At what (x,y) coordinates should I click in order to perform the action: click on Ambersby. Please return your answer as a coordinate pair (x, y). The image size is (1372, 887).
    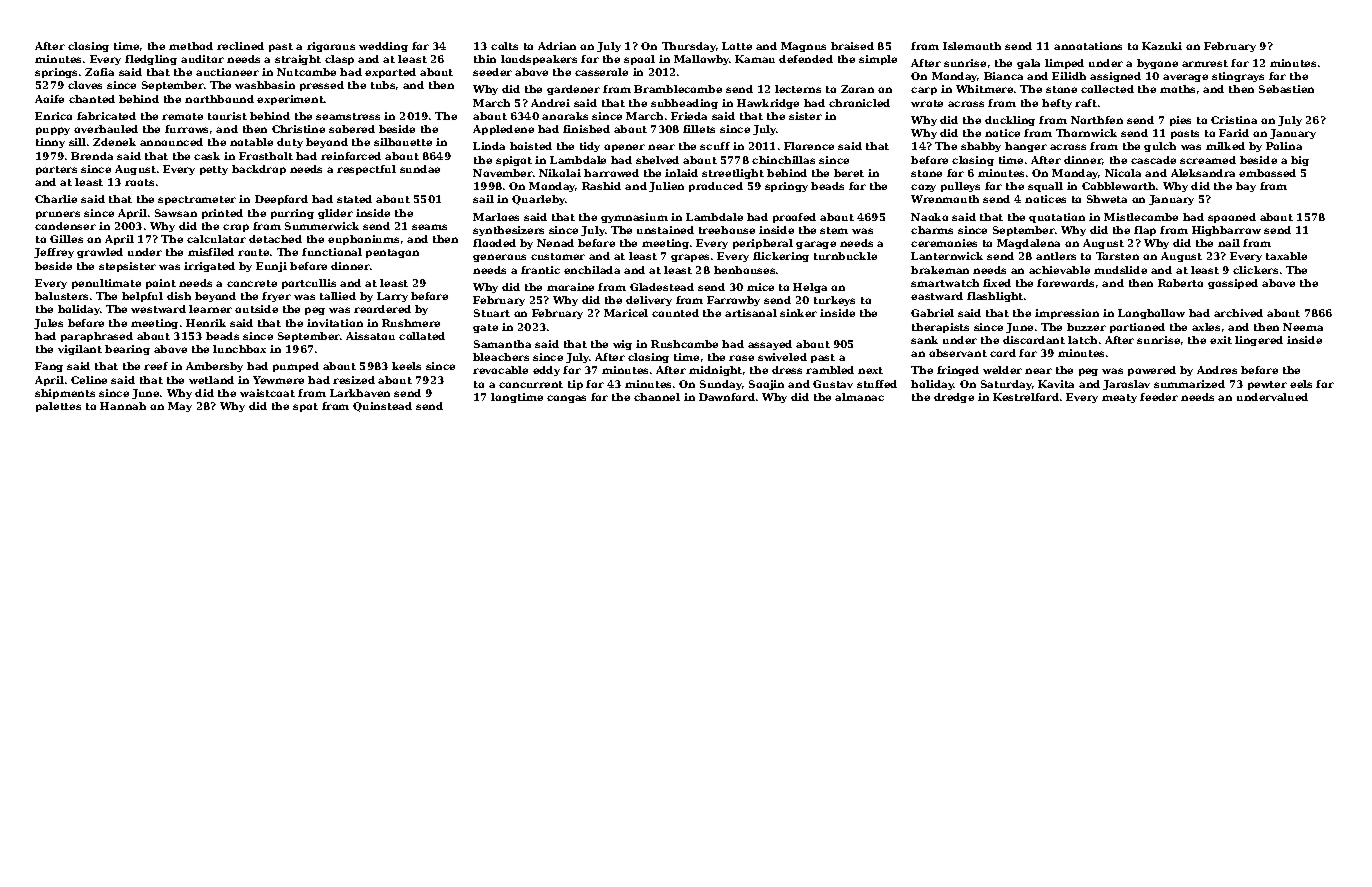
    Looking at the image, I should click on (214, 367).
